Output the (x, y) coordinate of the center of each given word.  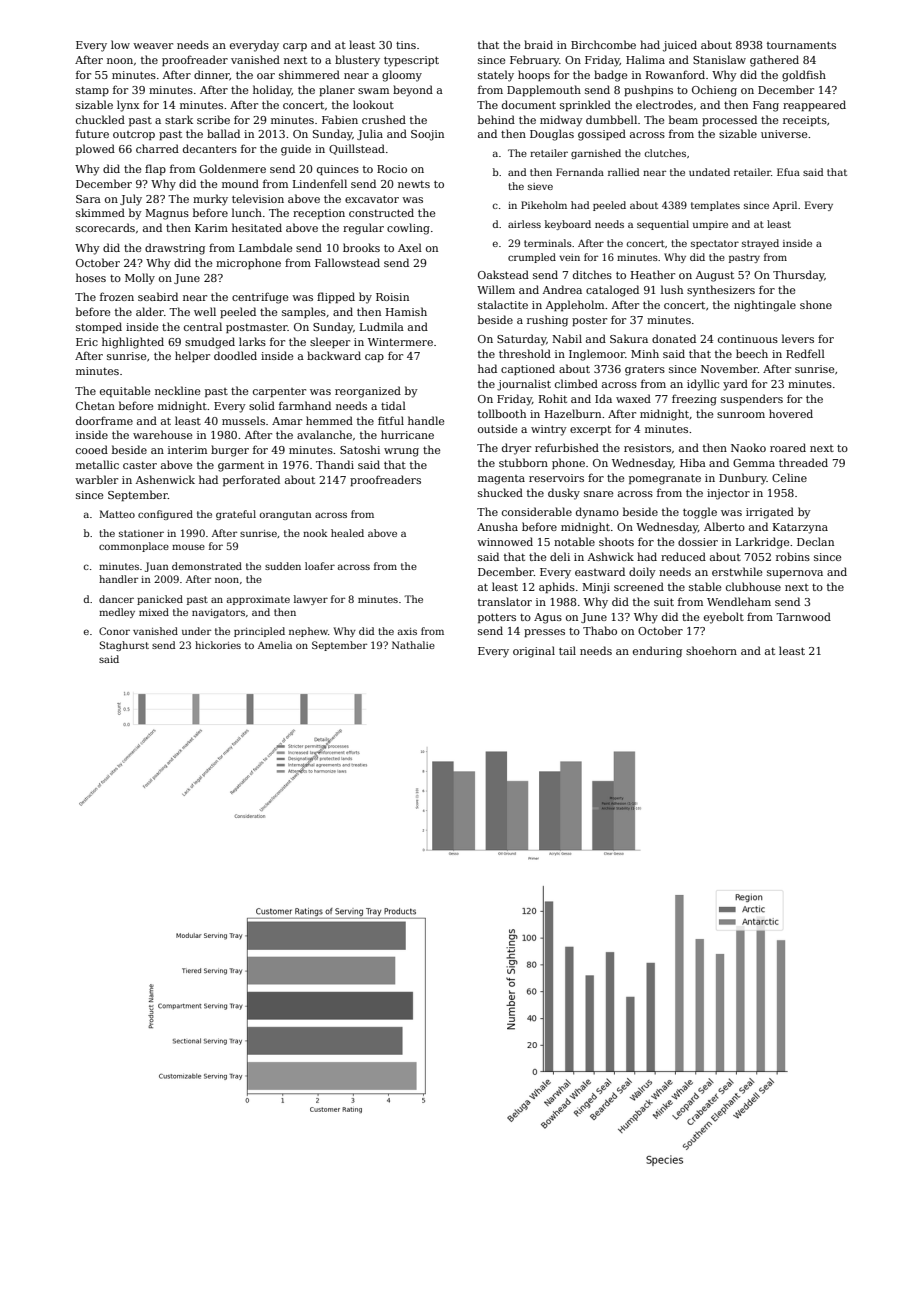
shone (816, 304)
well (205, 311)
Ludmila (382, 326)
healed (347, 533)
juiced (680, 46)
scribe (213, 119)
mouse (188, 547)
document (529, 104)
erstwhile (737, 571)
